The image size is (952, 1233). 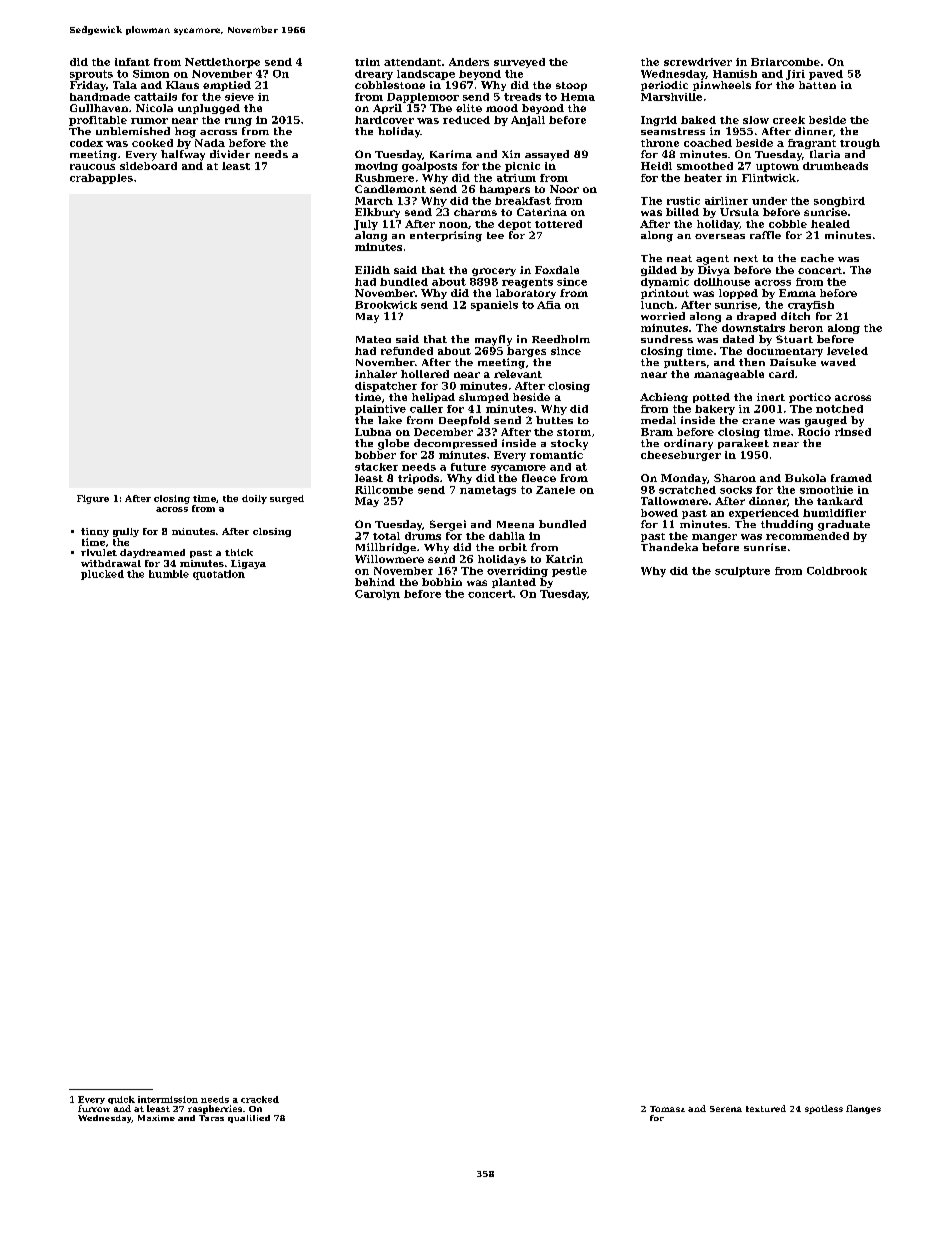 What do you see at coordinates (742, 572) in the screenshot?
I see `sculpture` at bounding box center [742, 572].
